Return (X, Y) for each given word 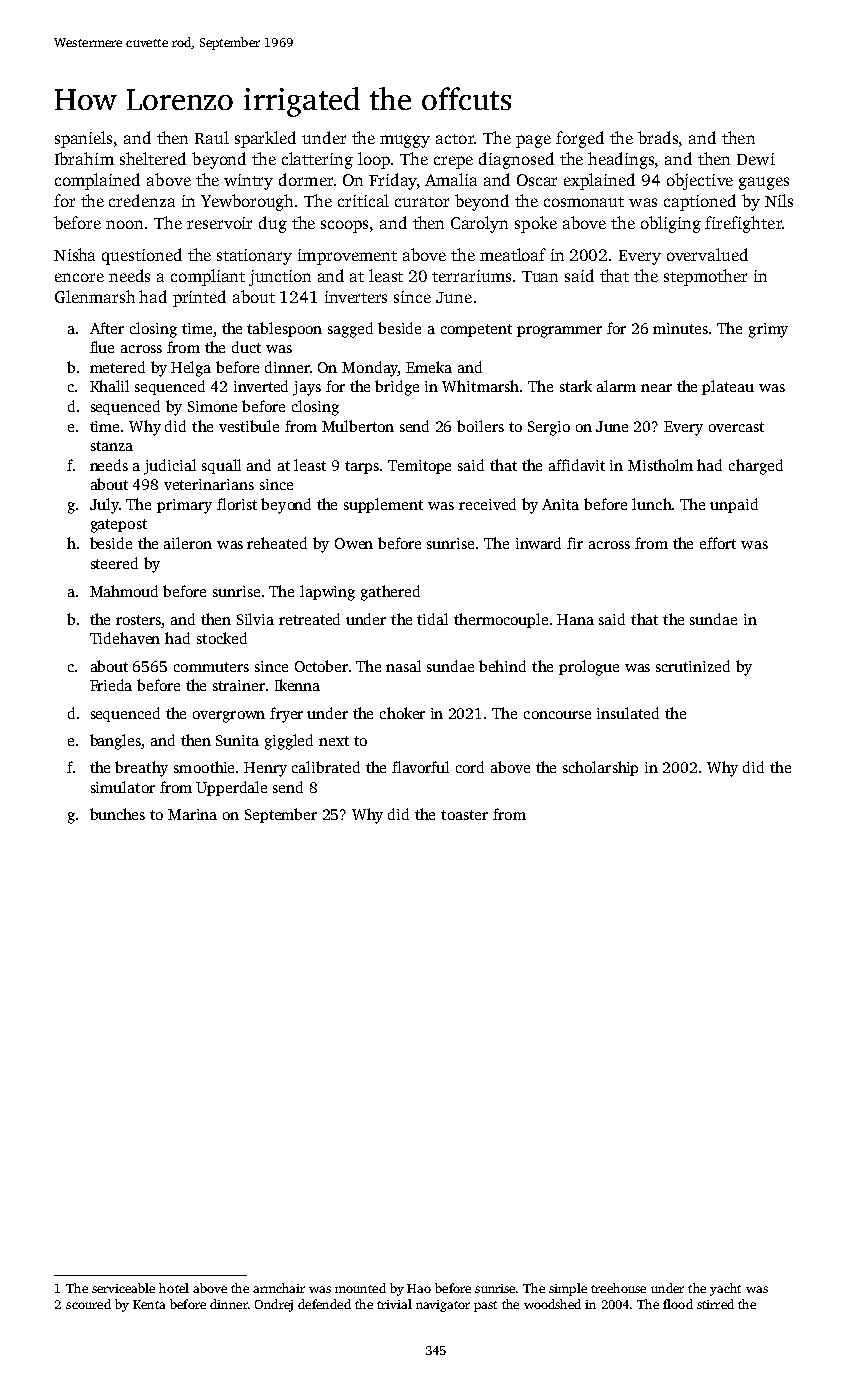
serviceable (123, 1288)
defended (324, 1304)
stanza (112, 446)
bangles (116, 742)
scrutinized (693, 666)
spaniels (83, 139)
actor (455, 139)
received (487, 504)
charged (756, 467)
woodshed (552, 1304)
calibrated (326, 767)
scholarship (600, 768)
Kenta (149, 1304)
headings (621, 160)
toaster (464, 815)
